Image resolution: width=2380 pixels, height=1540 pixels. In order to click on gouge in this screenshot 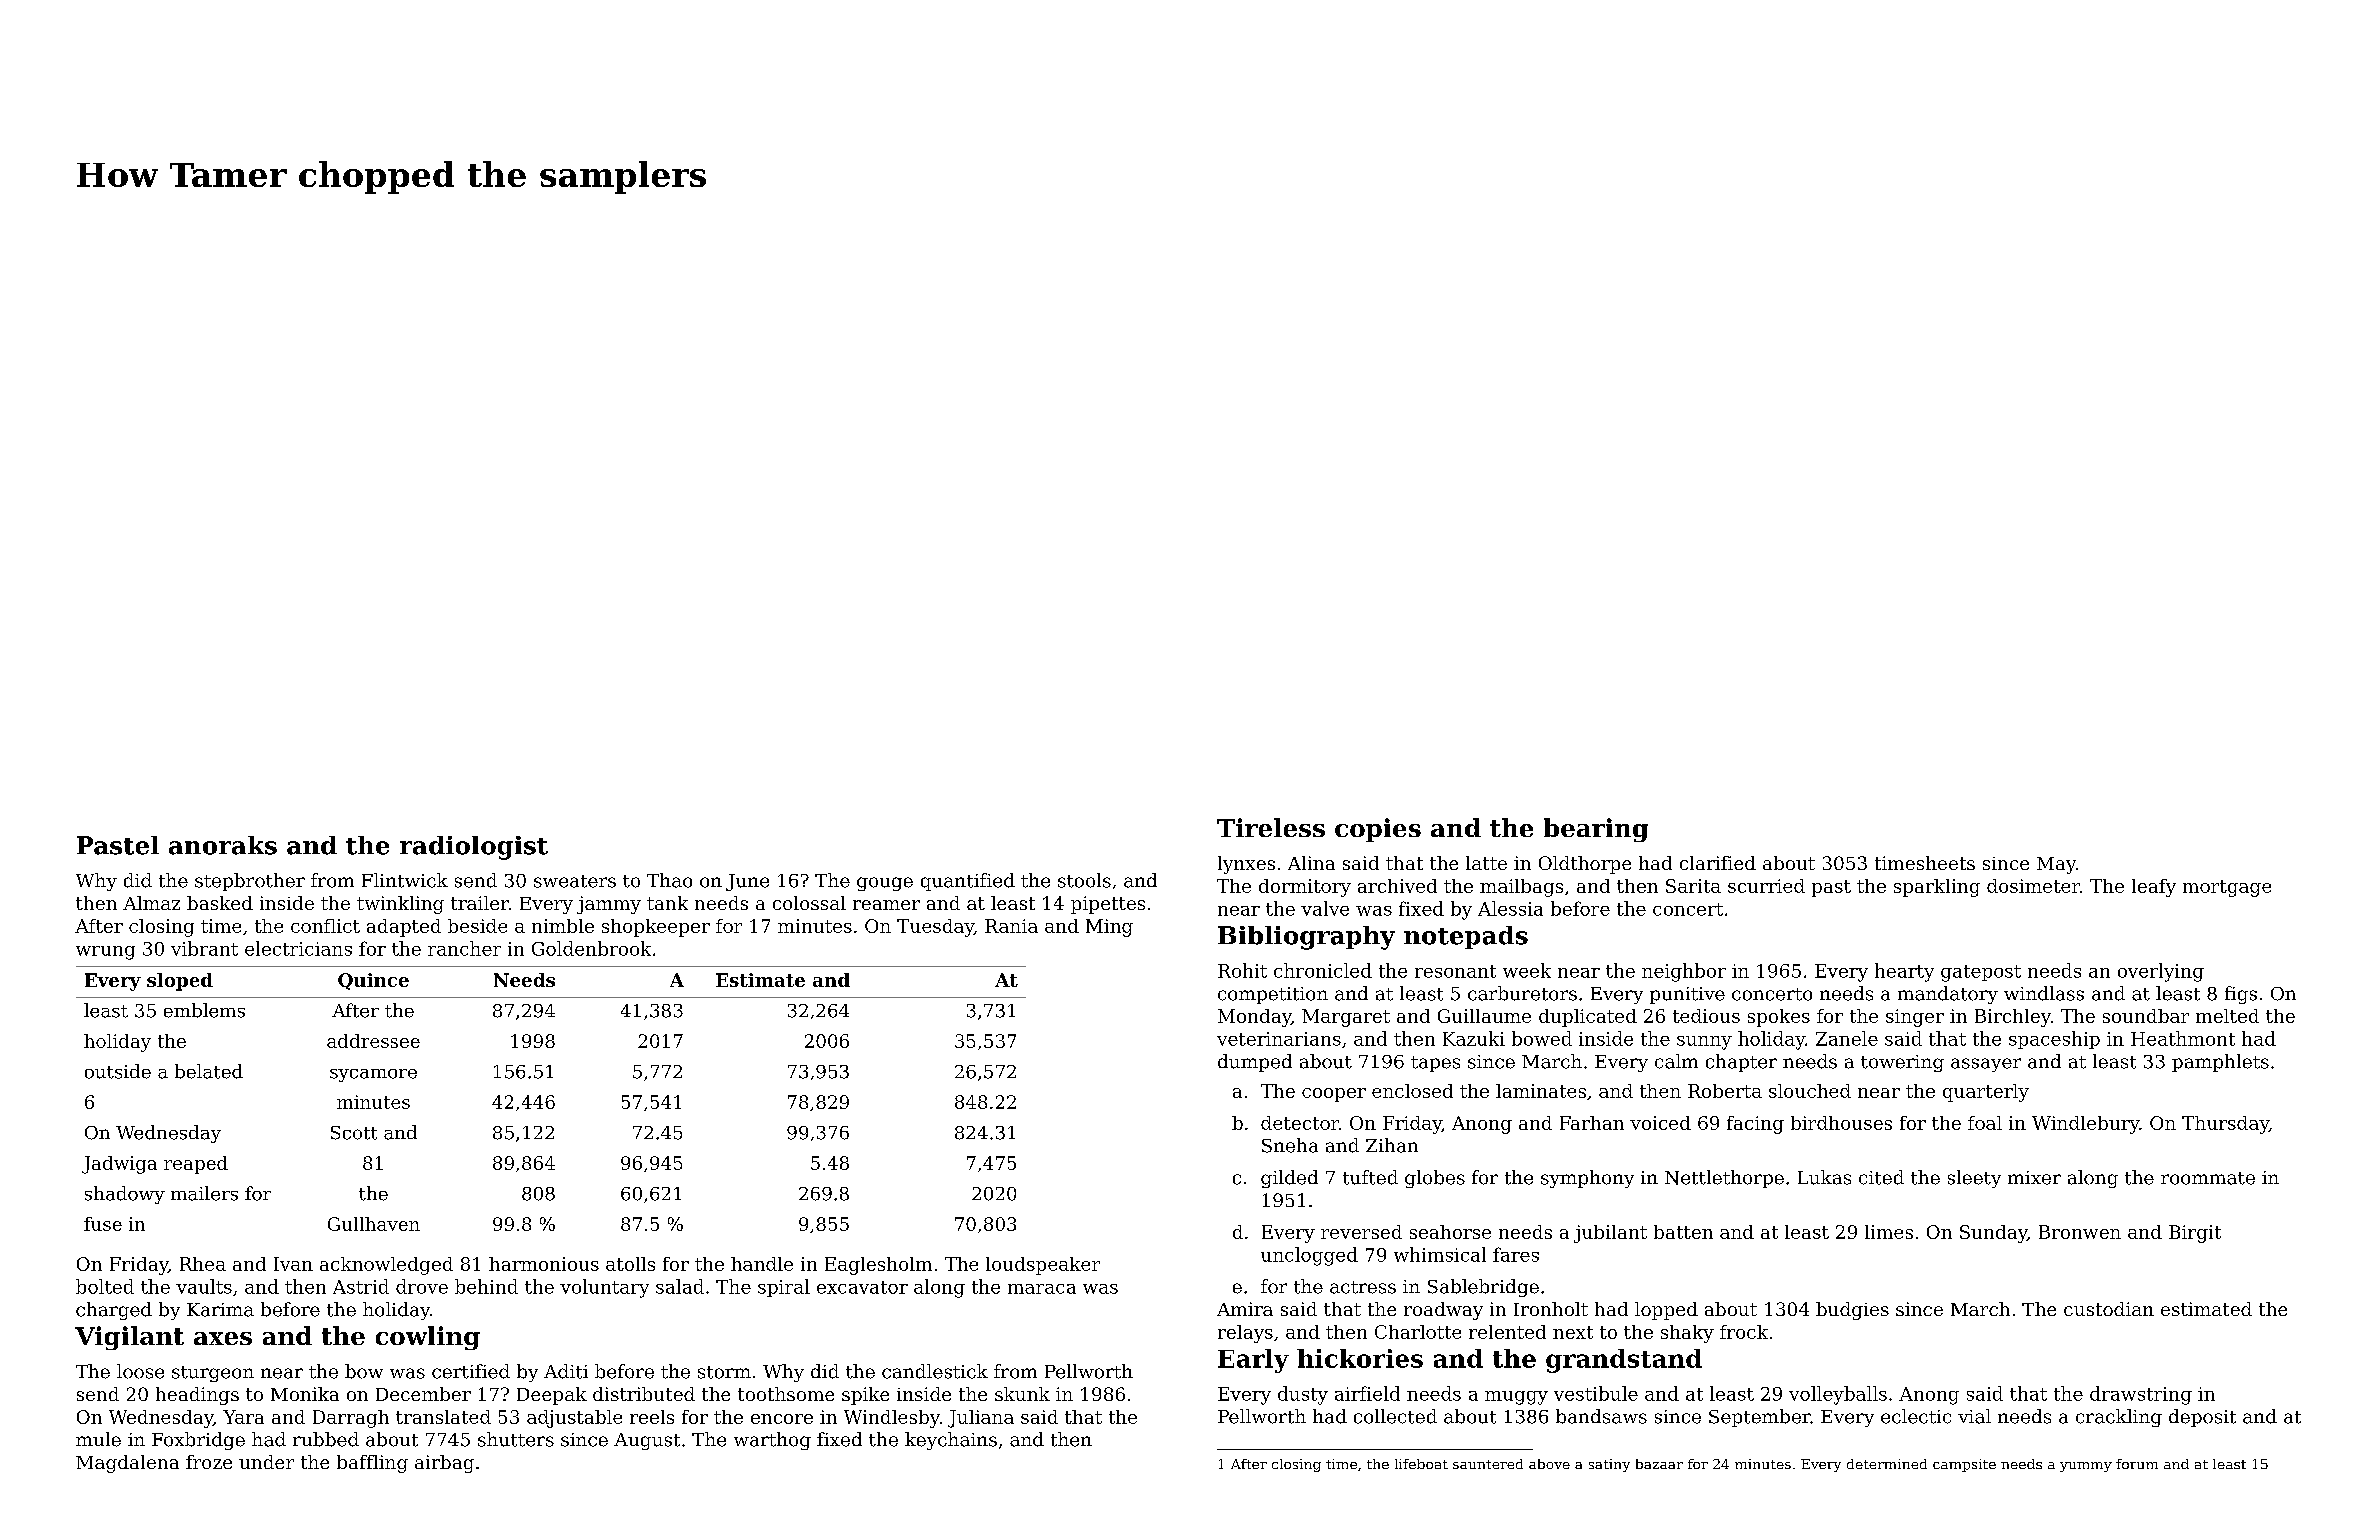, I will do `click(885, 884)`.
